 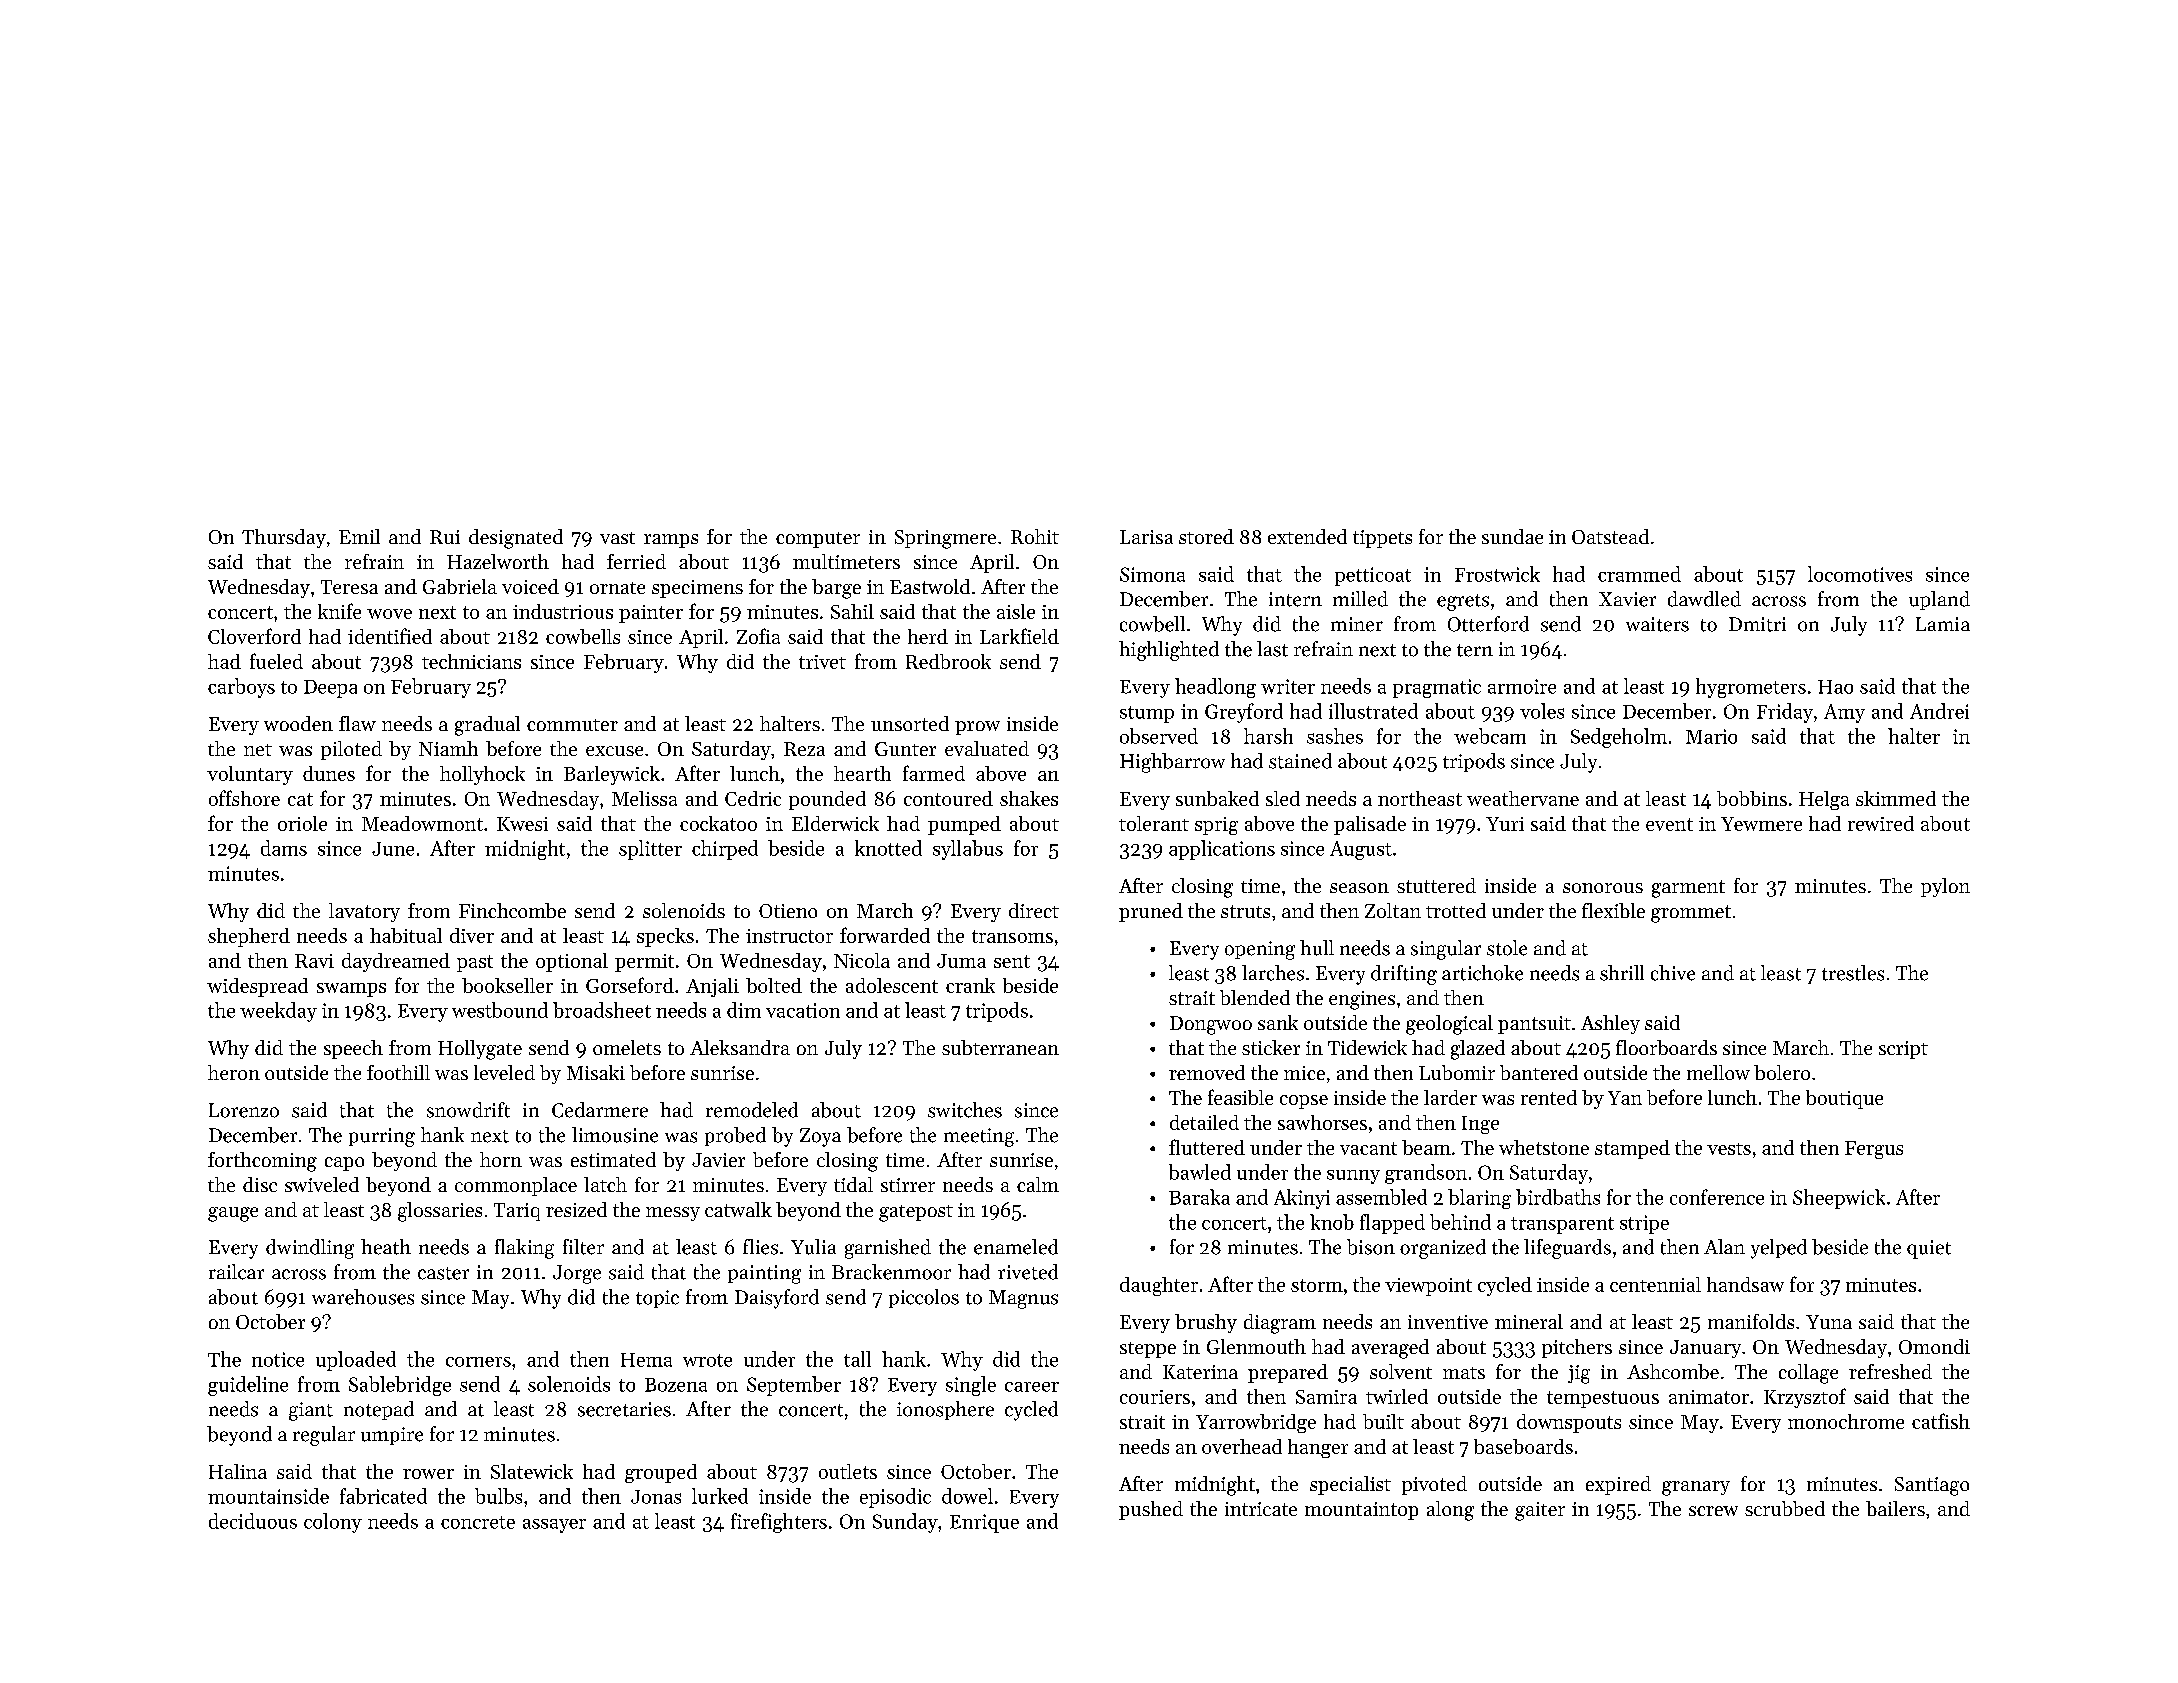 I want to click on Cloverford, so click(x=254, y=636).
